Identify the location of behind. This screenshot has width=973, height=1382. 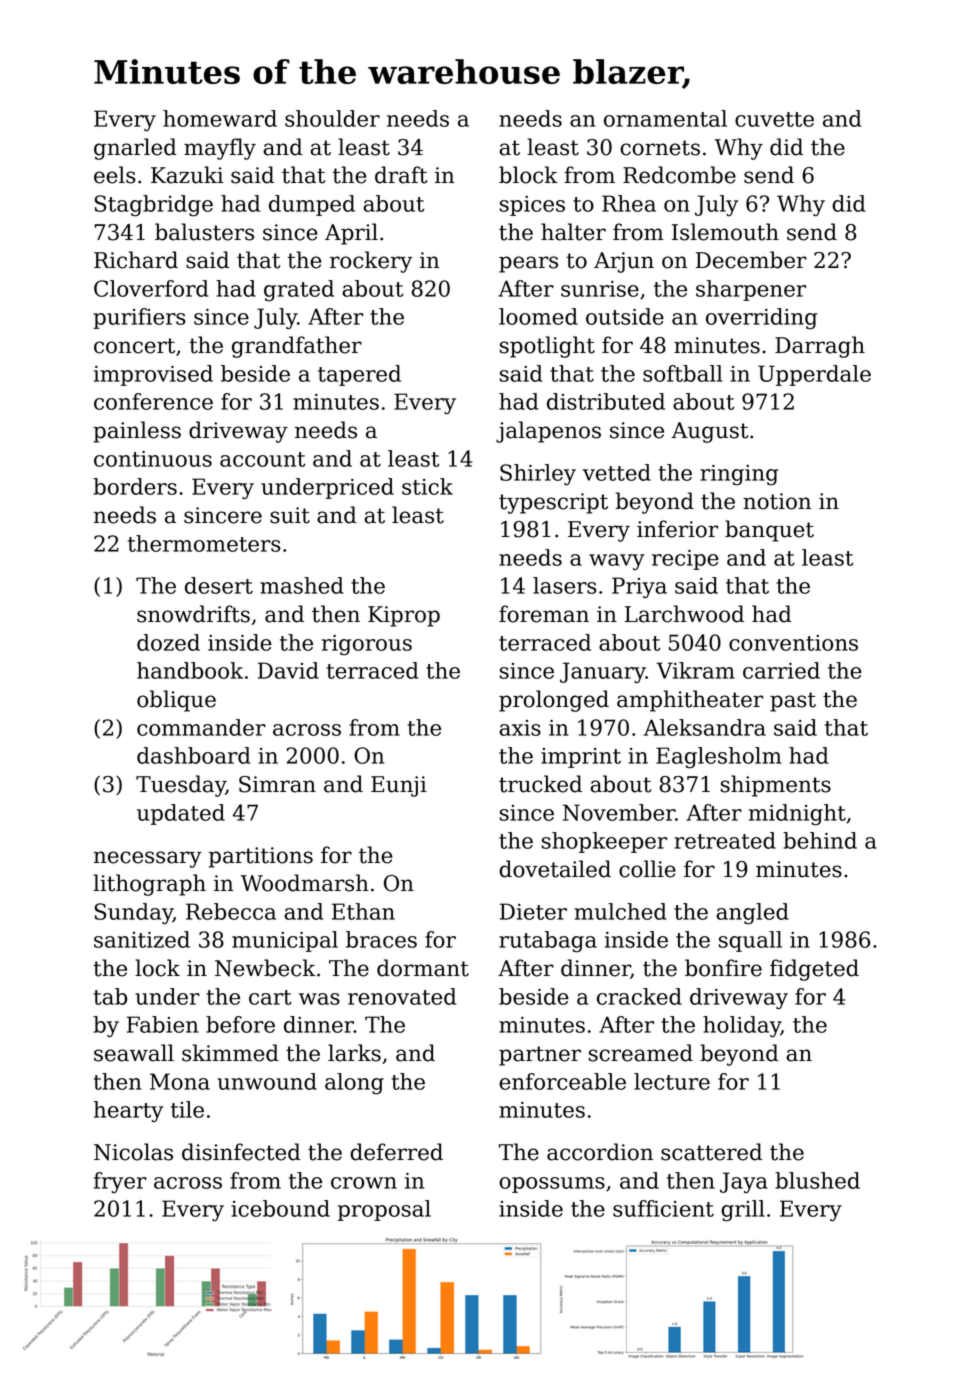
(820, 840).
